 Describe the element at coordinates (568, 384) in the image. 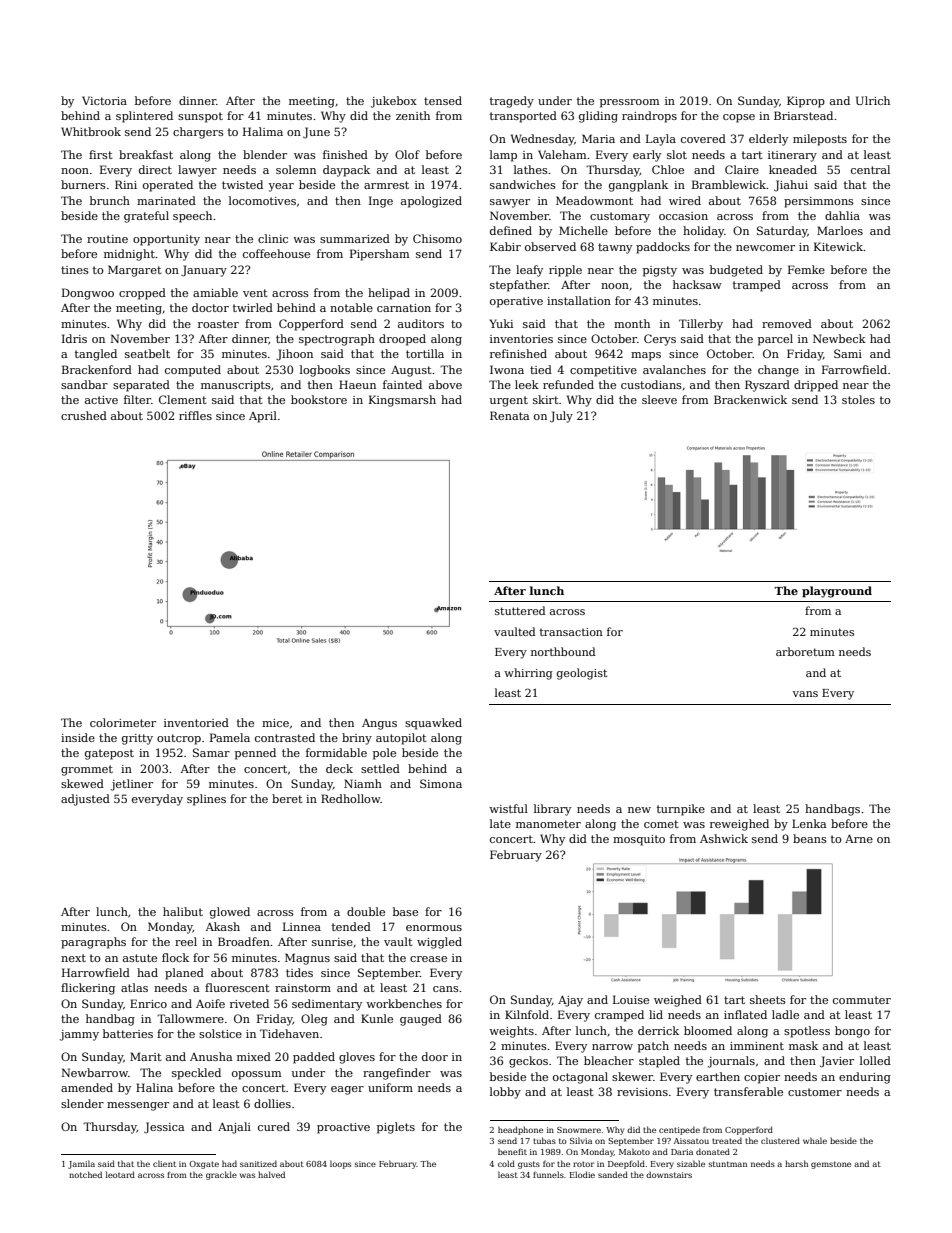

I see `refunded` at that location.
